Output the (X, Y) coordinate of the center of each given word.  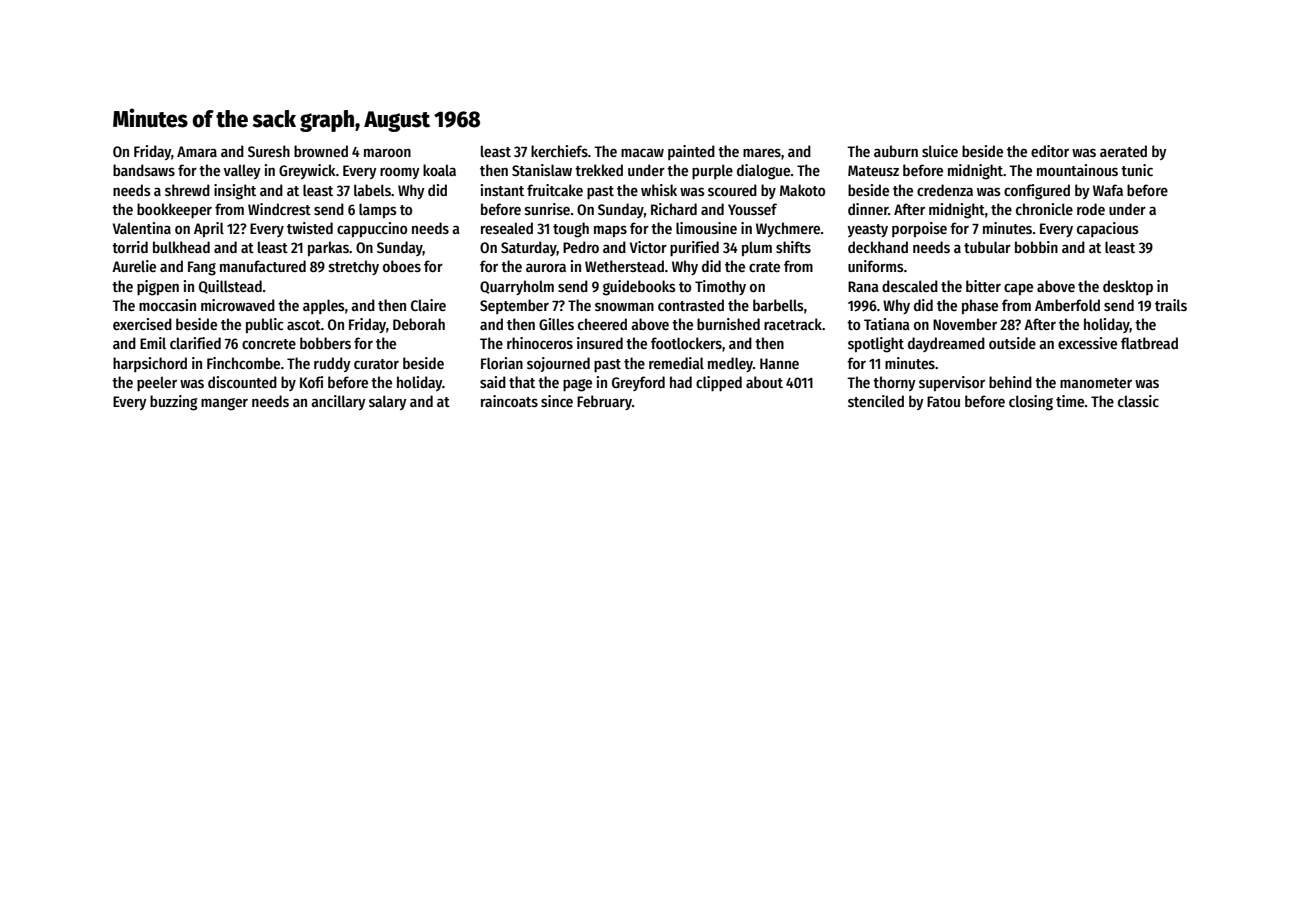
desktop (1128, 287)
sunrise (547, 209)
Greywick (307, 171)
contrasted (691, 305)
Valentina (142, 228)
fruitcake (555, 190)
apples (324, 306)
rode (1091, 209)
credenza (945, 190)
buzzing (173, 403)
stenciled (876, 401)
